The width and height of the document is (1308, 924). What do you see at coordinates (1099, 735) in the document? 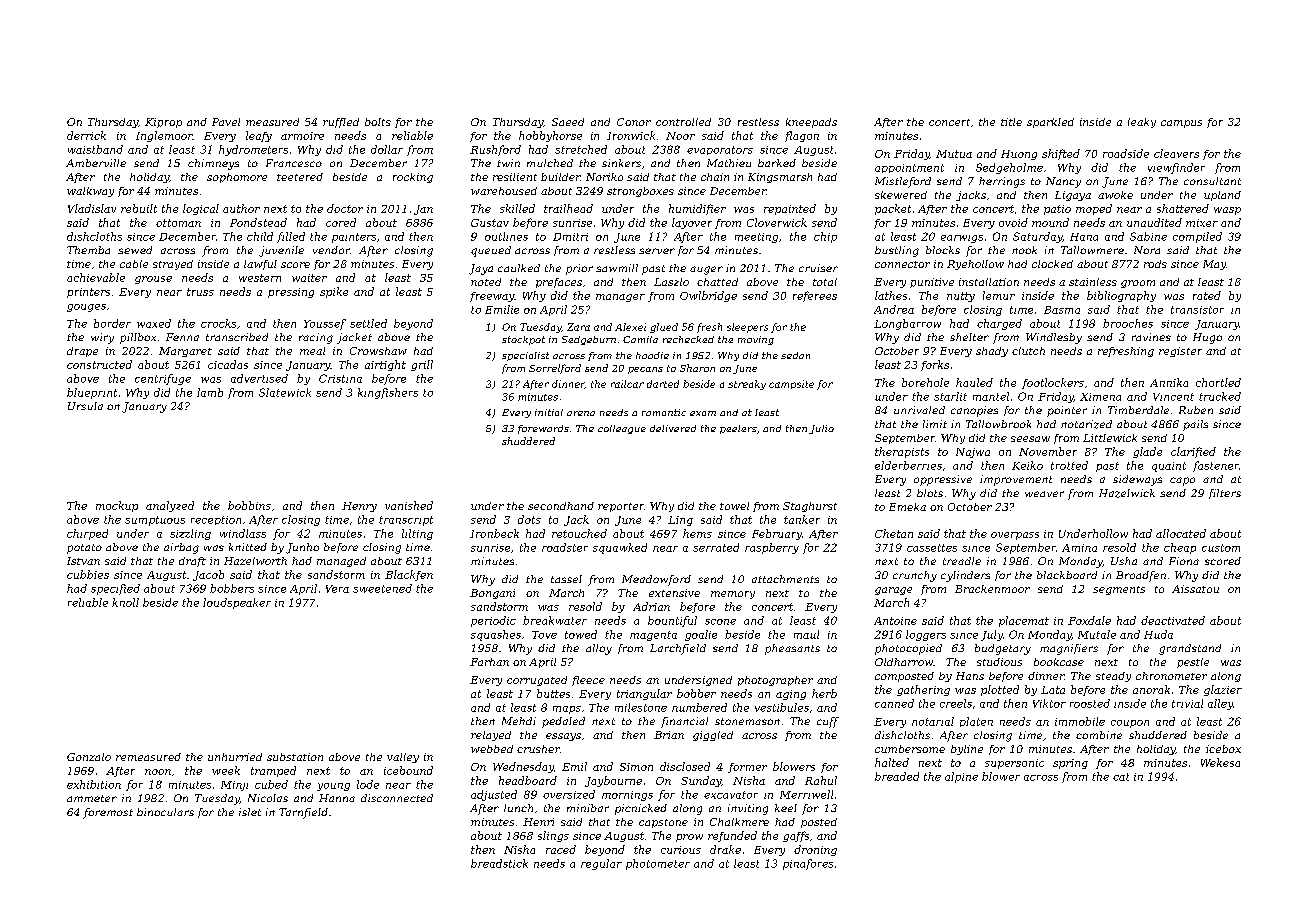
I see `combine` at bounding box center [1099, 735].
